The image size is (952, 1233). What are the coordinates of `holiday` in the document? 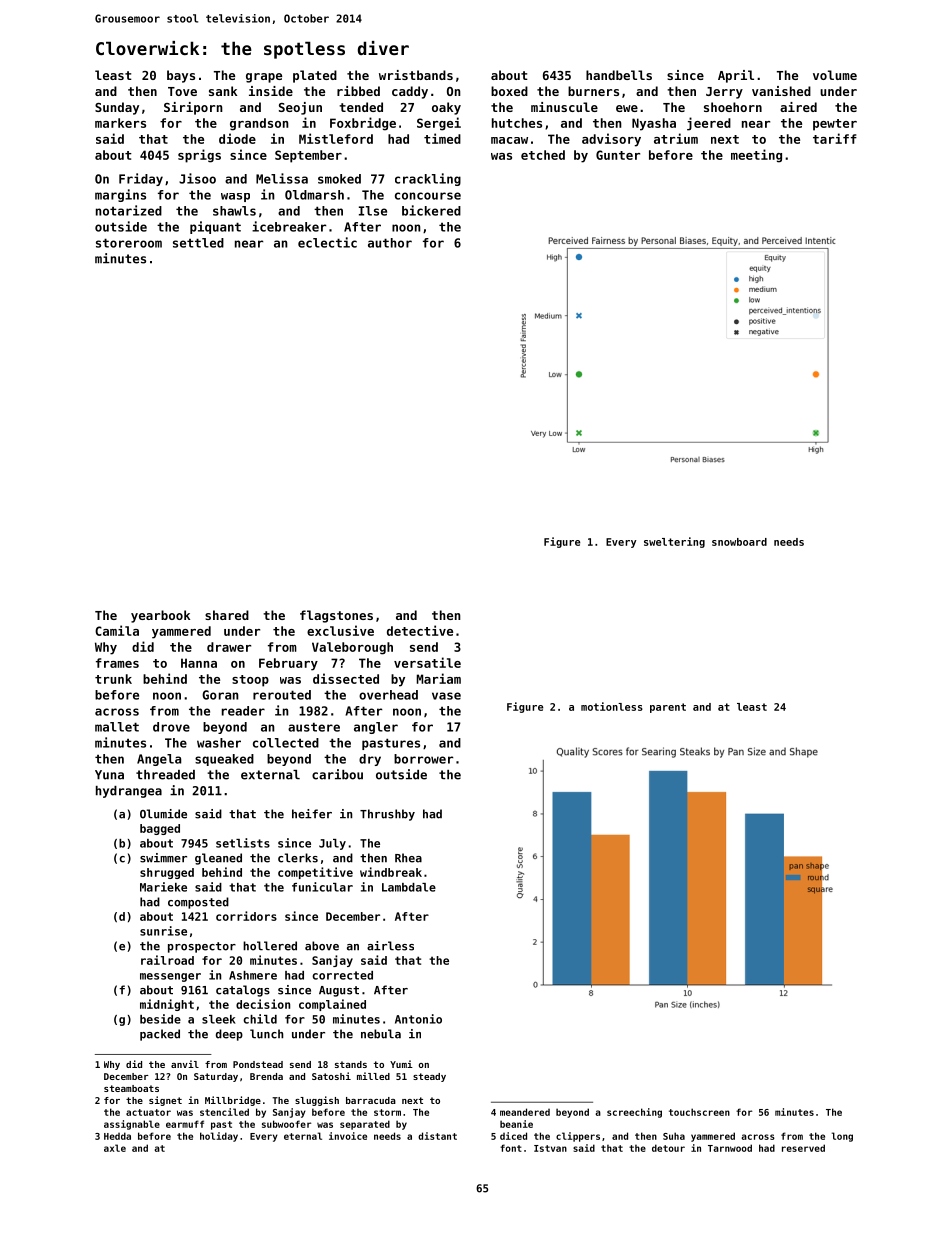 It's located at (219, 1137).
